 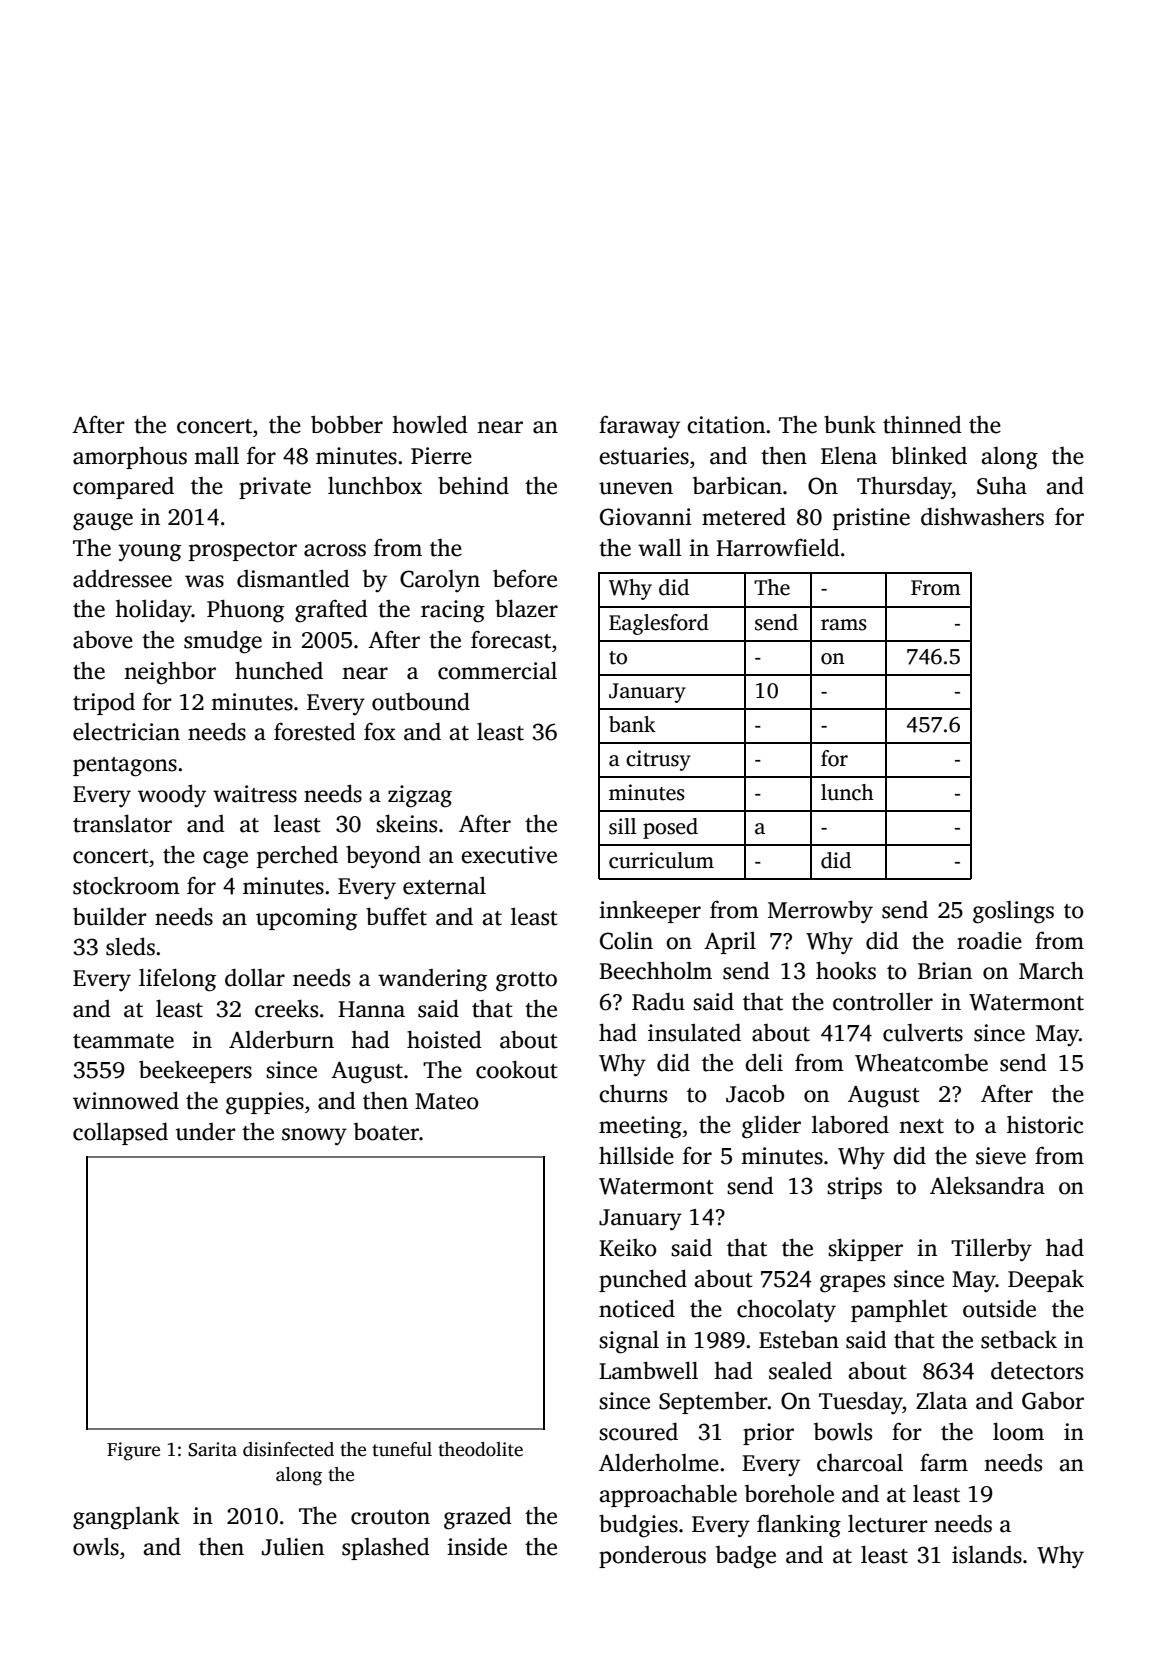 What do you see at coordinates (380, 731) in the screenshot?
I see `fox` at bounding box center [380, 731].
